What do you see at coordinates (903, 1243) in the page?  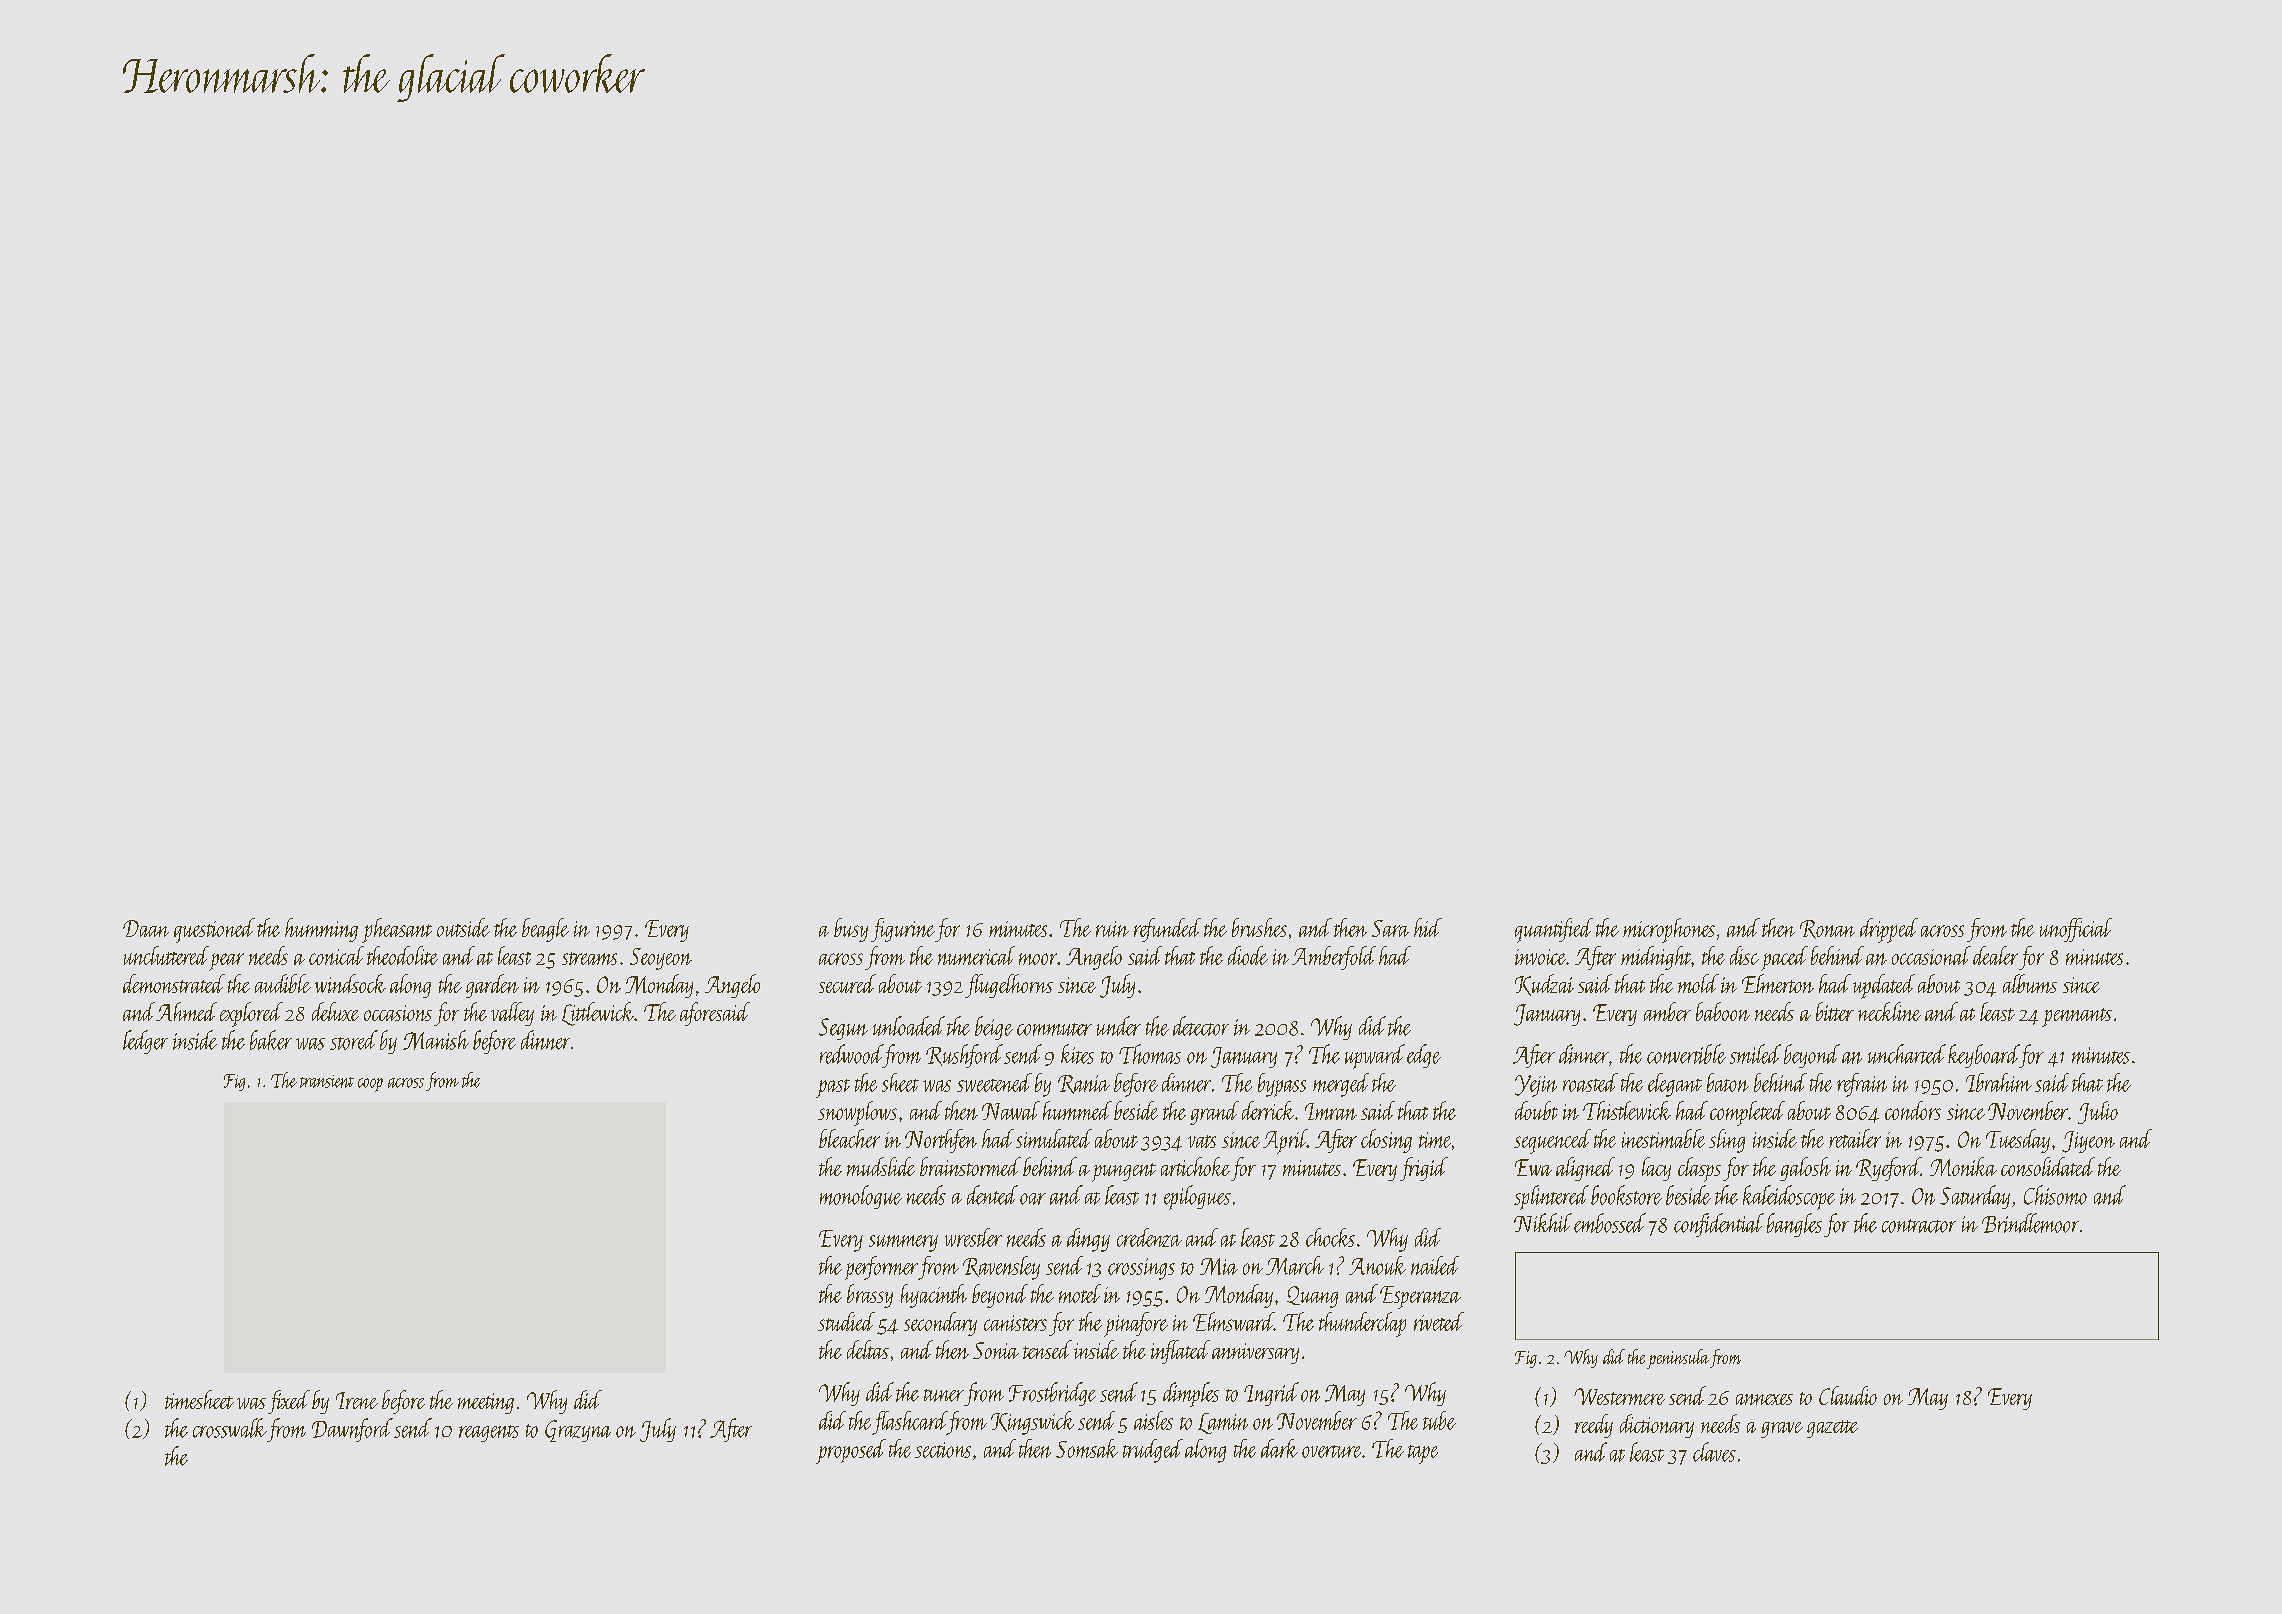 I see `summery` at bounding box center [903, 1243].
